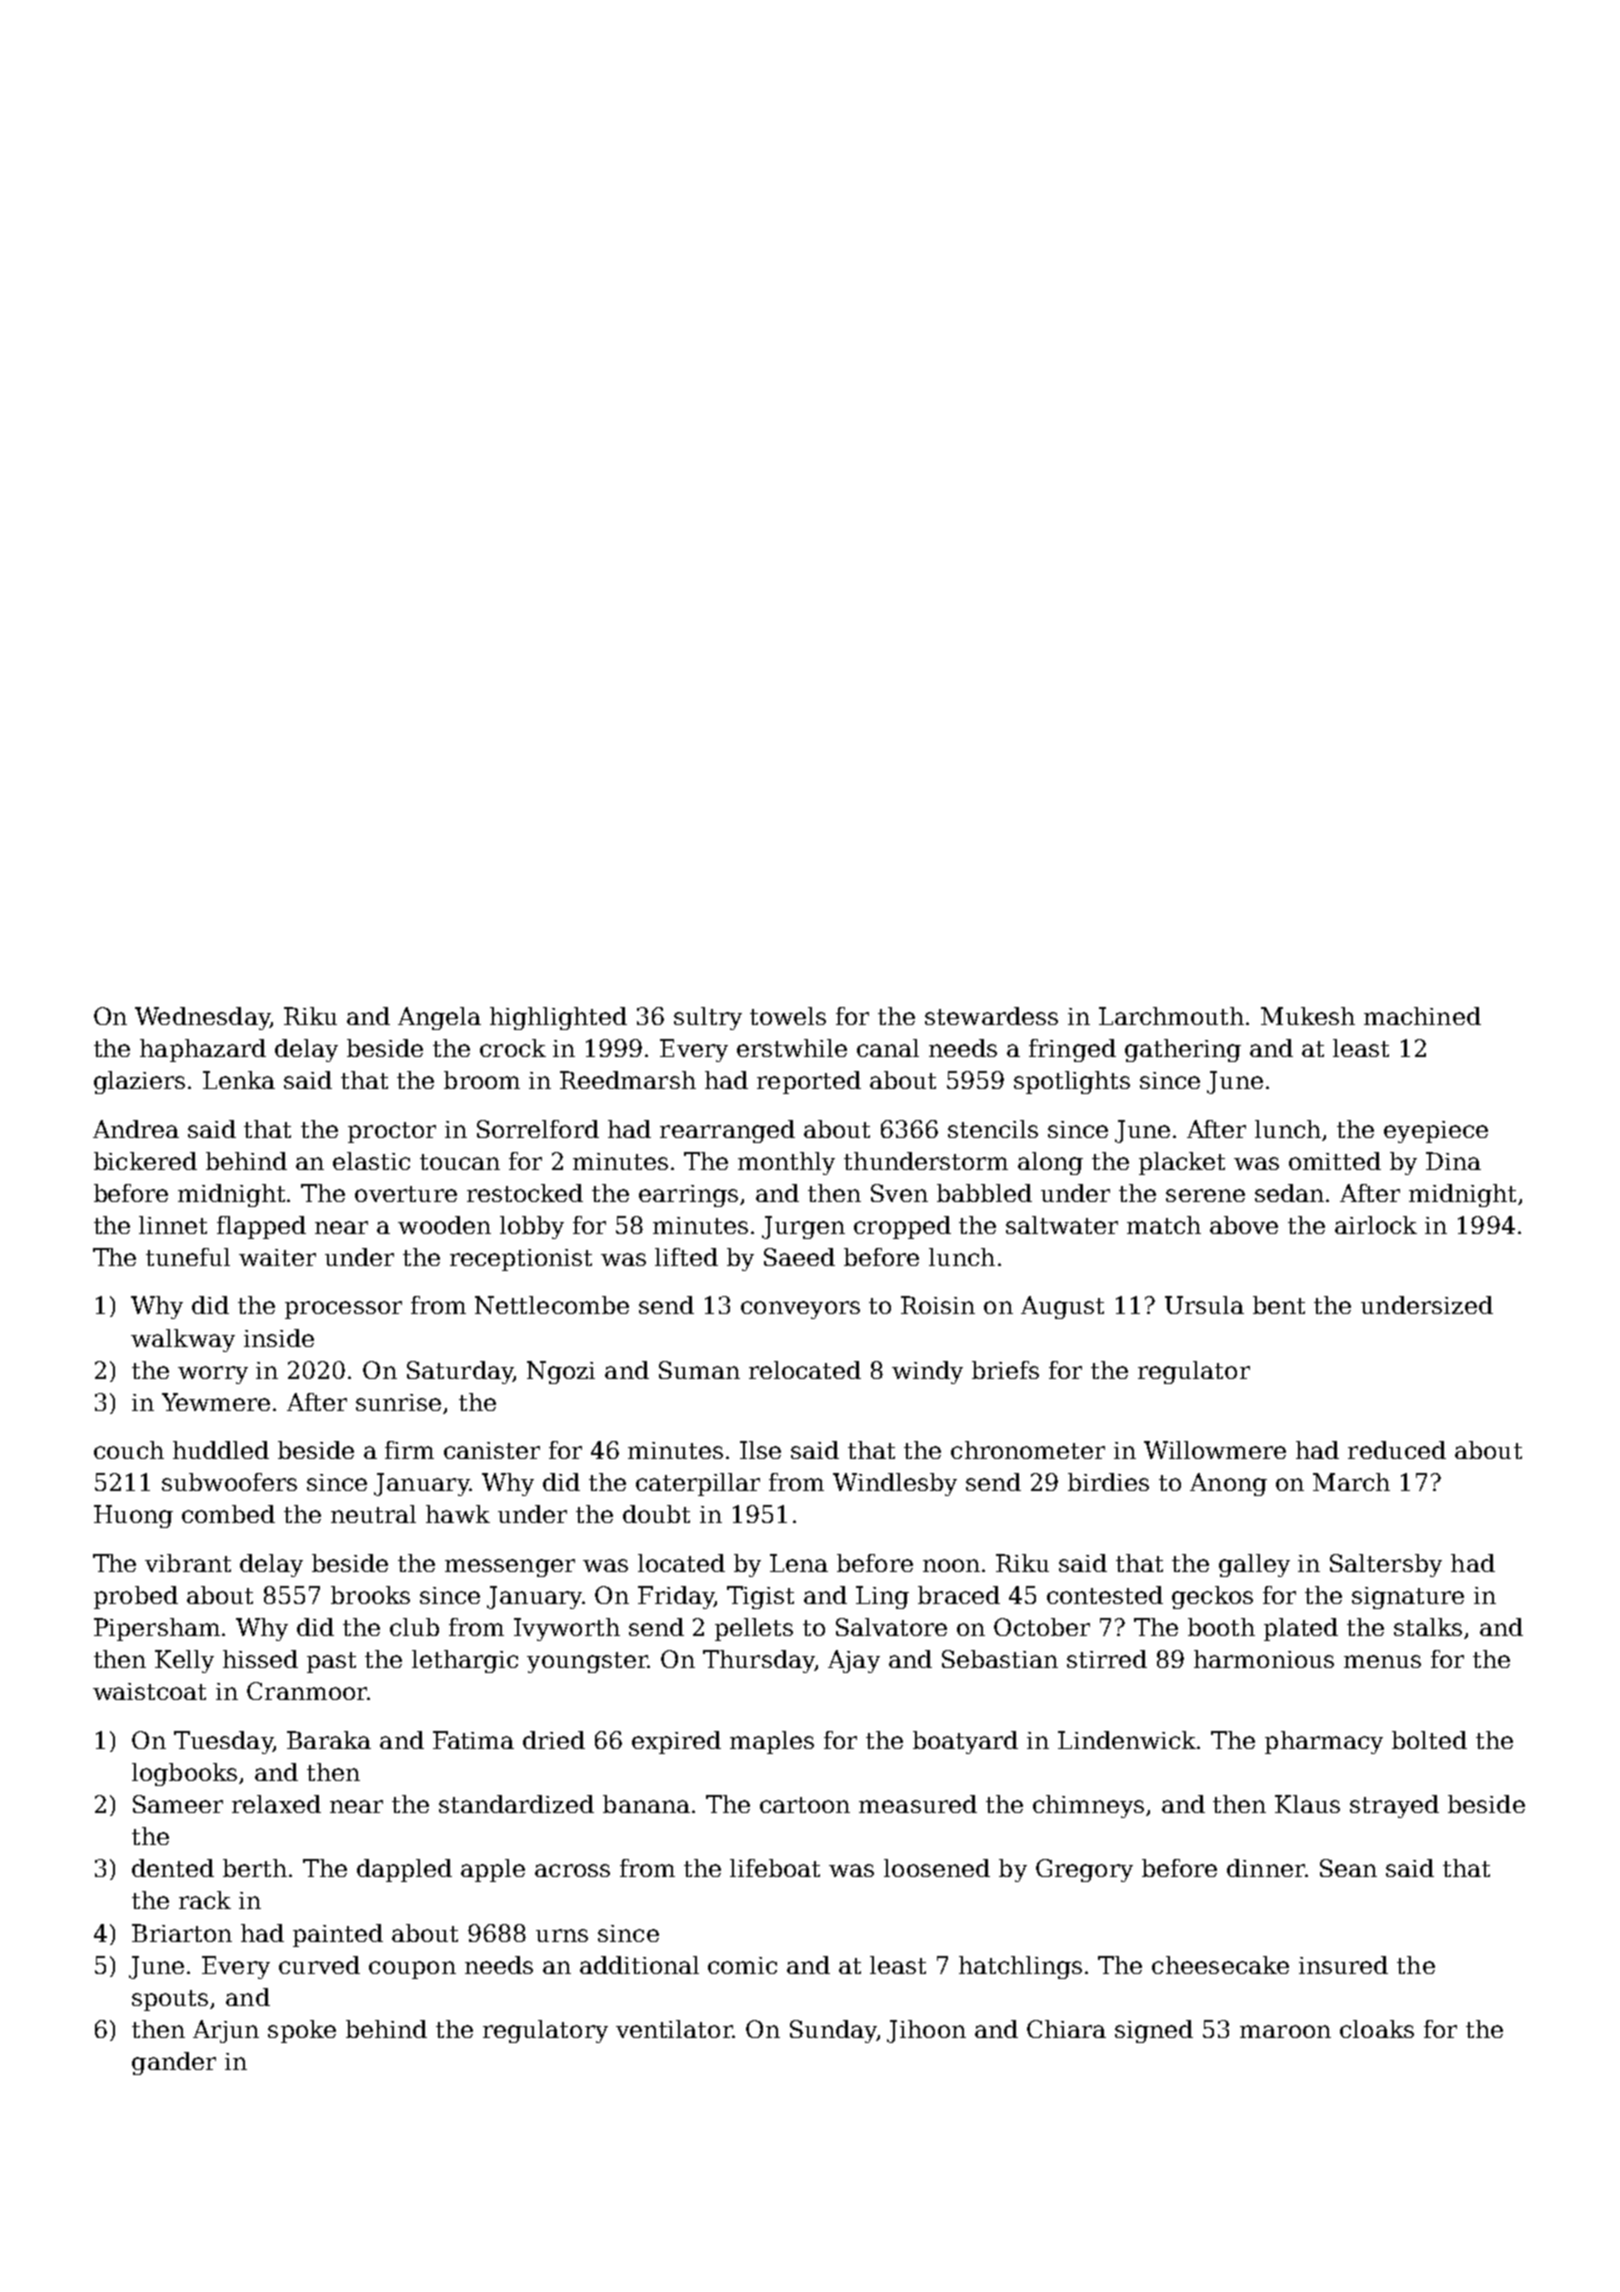 The image size is (1620, 2292). Describe the element at coordinates (202, 1018) in the image. I see `Wednesday` at that location.
